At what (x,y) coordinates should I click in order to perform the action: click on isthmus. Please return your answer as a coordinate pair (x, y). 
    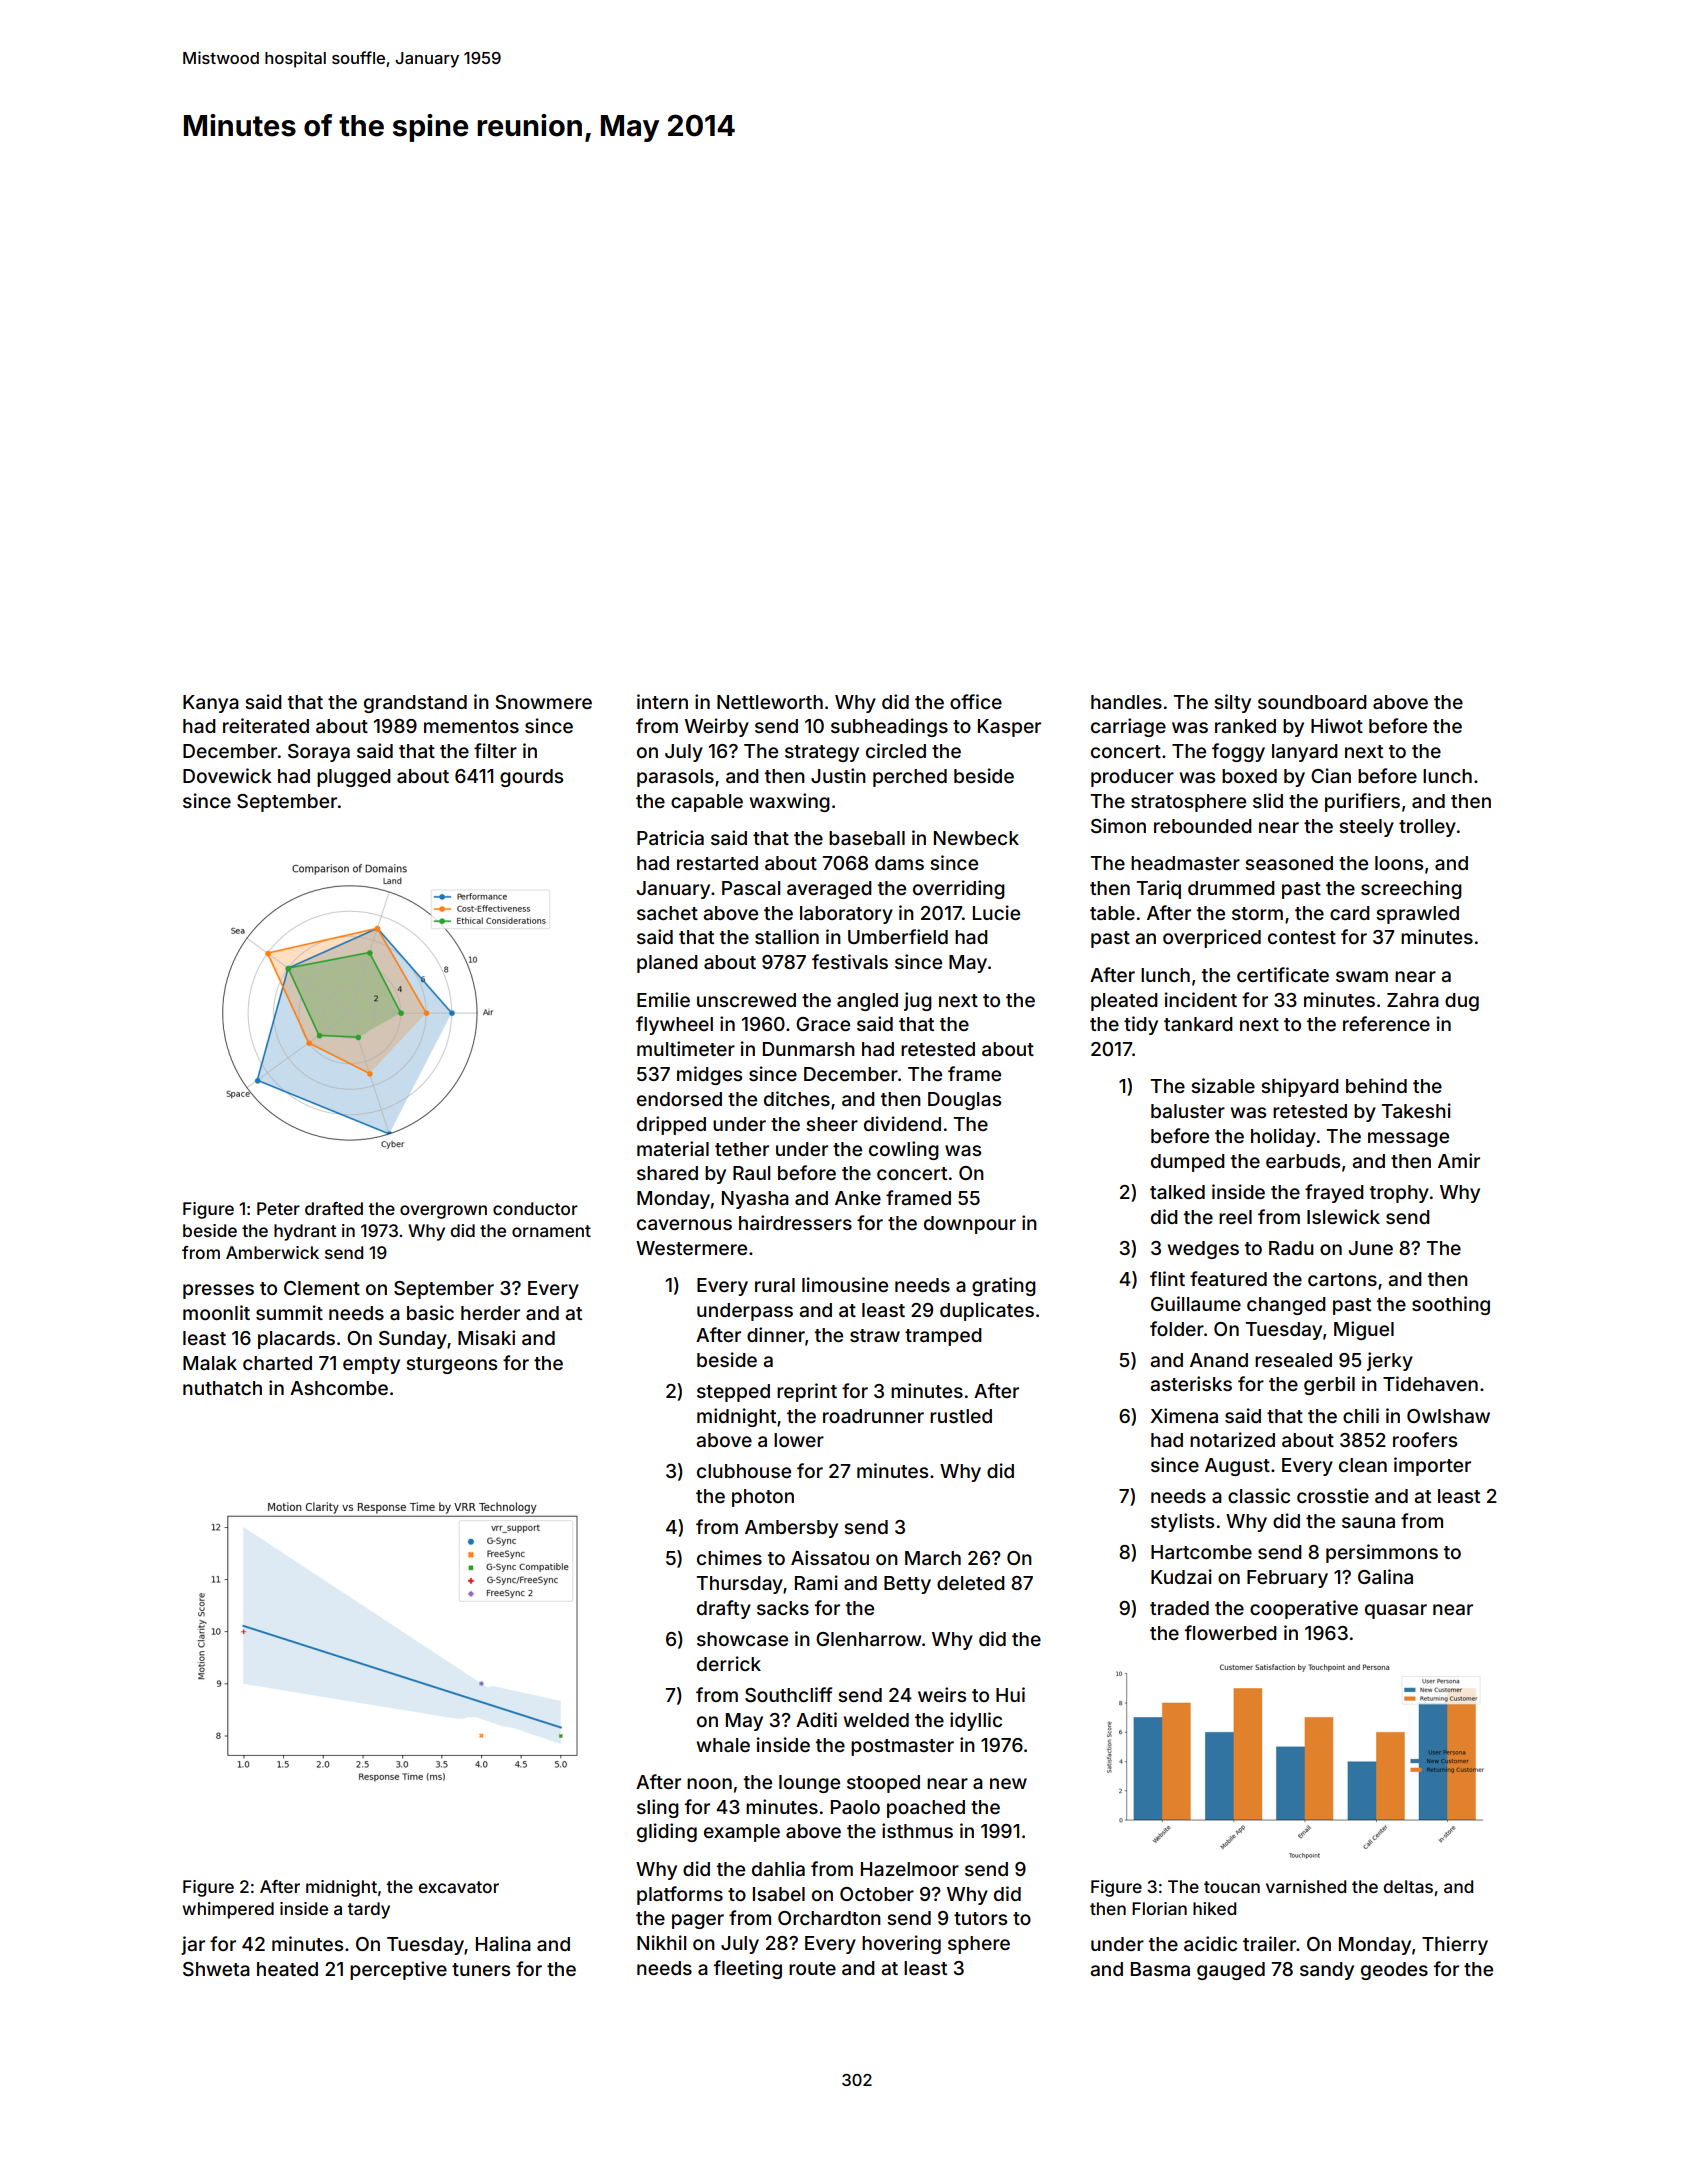
    Looking at the image, I should click on (917, 1830).
